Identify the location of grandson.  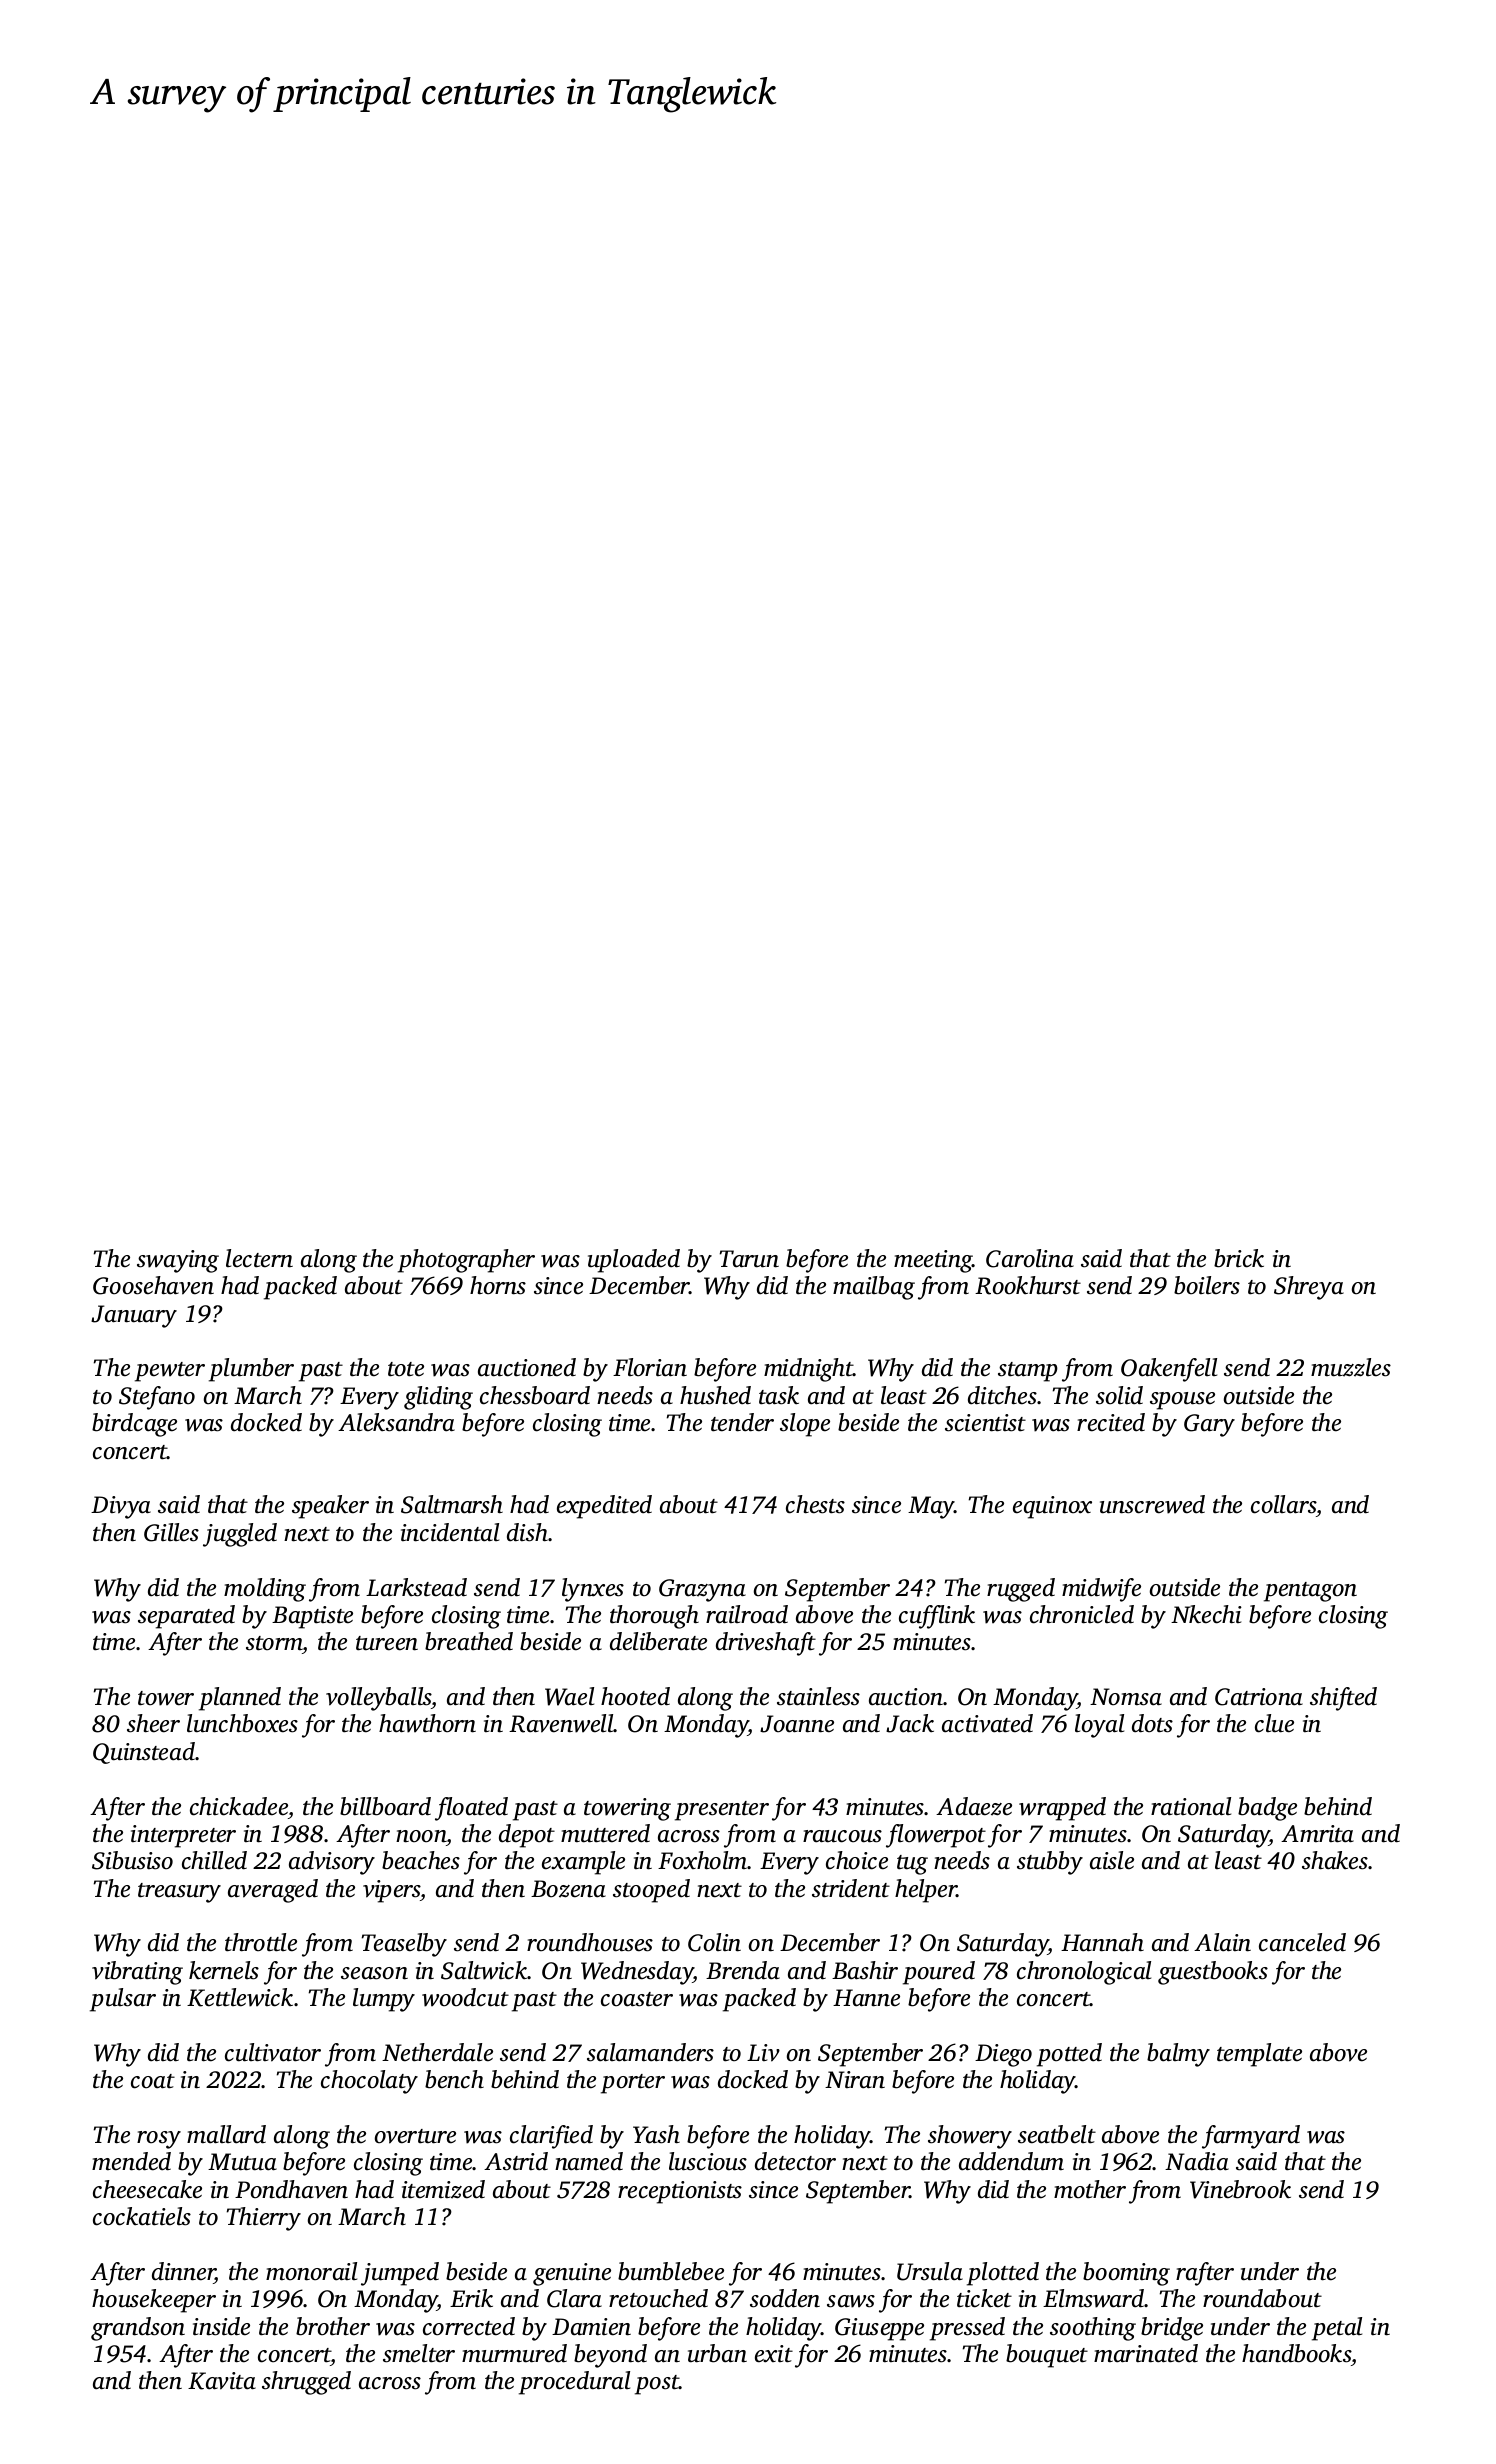
(138, 2329).
